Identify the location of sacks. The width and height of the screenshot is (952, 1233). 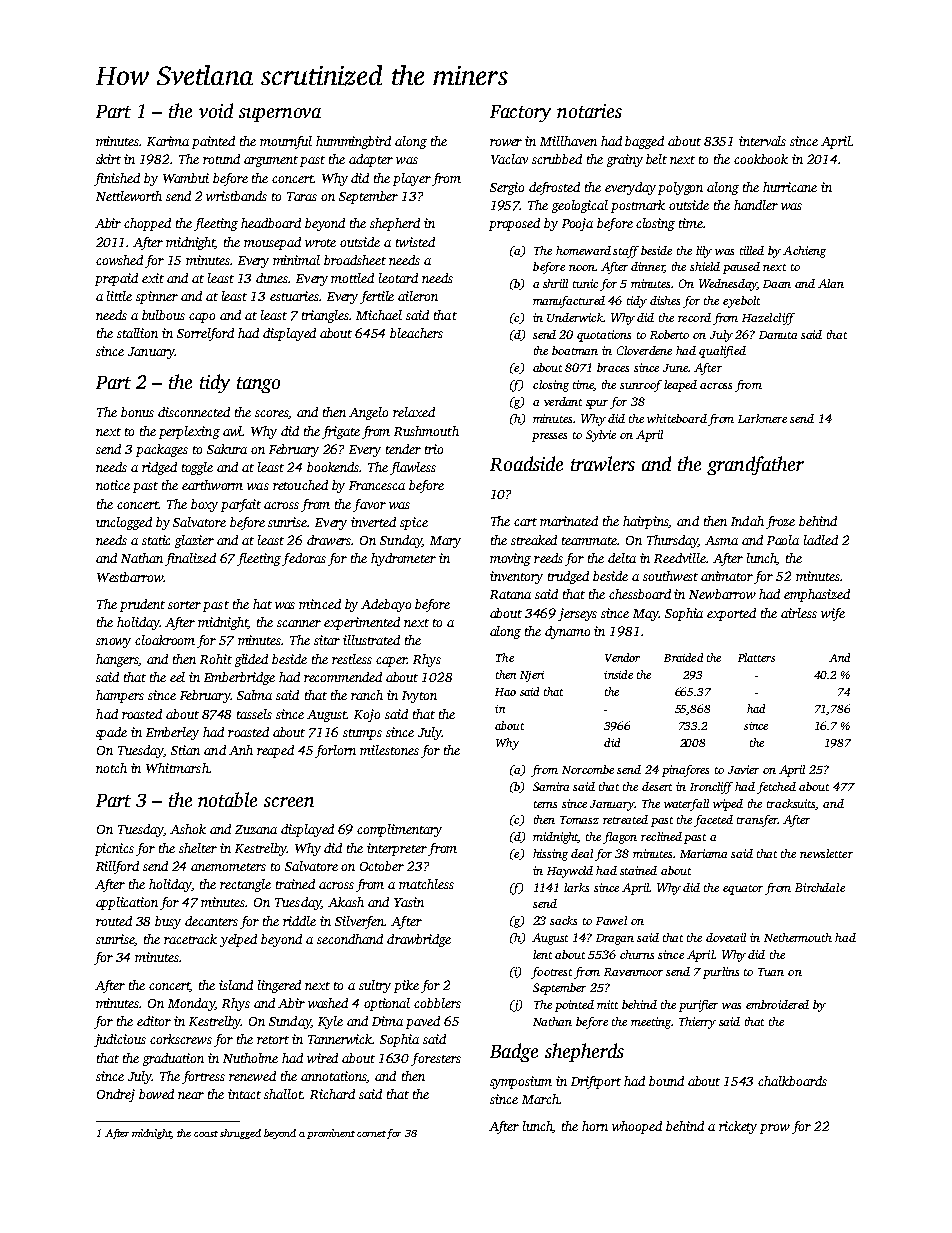
(563, 920).
